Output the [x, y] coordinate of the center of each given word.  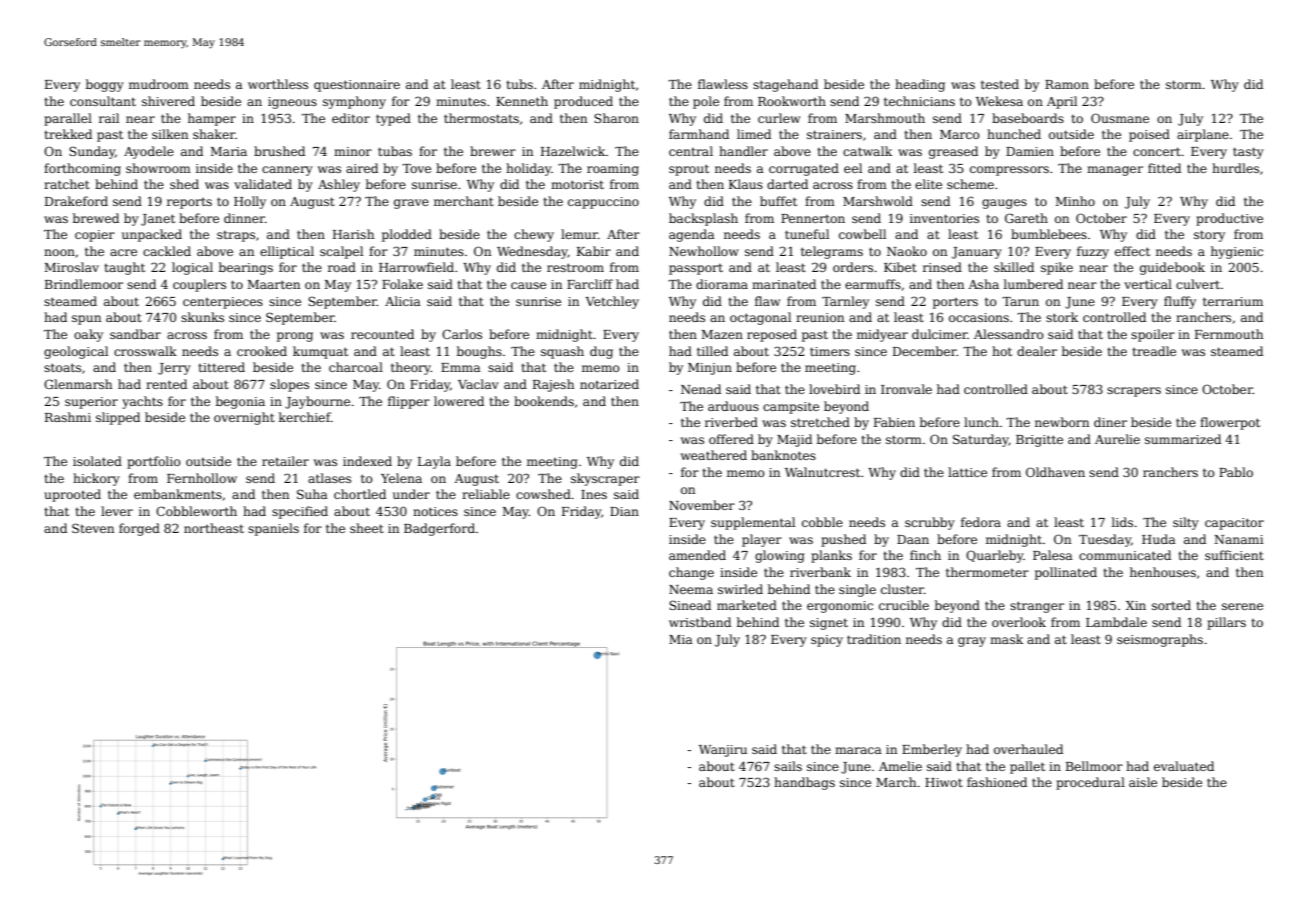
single [857, 590]
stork [1062, 317]
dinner [244, 218]
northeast [214, 528]
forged [139, 529]
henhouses [1163, 572]
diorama [722, 284]
